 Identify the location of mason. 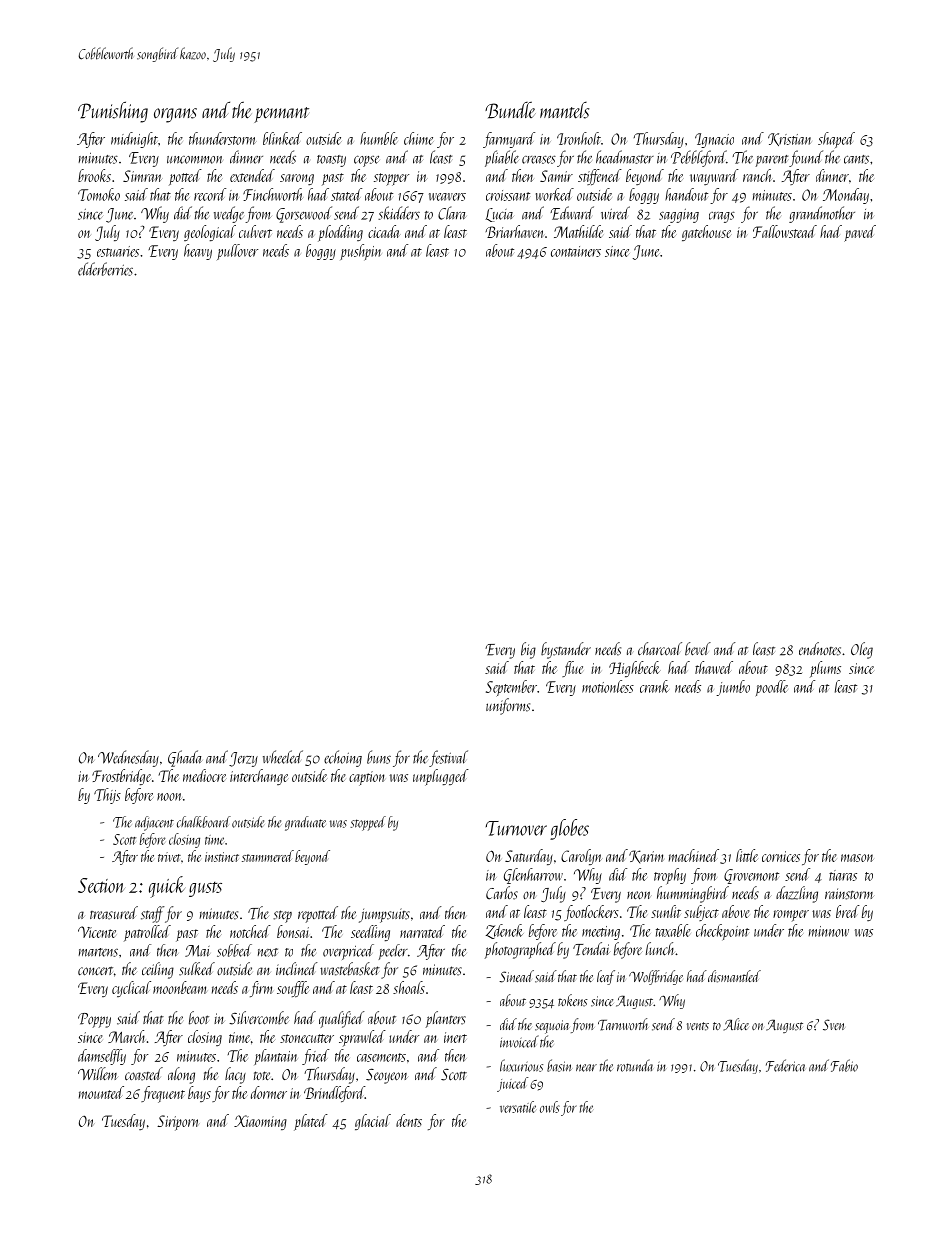
(857, 858).
